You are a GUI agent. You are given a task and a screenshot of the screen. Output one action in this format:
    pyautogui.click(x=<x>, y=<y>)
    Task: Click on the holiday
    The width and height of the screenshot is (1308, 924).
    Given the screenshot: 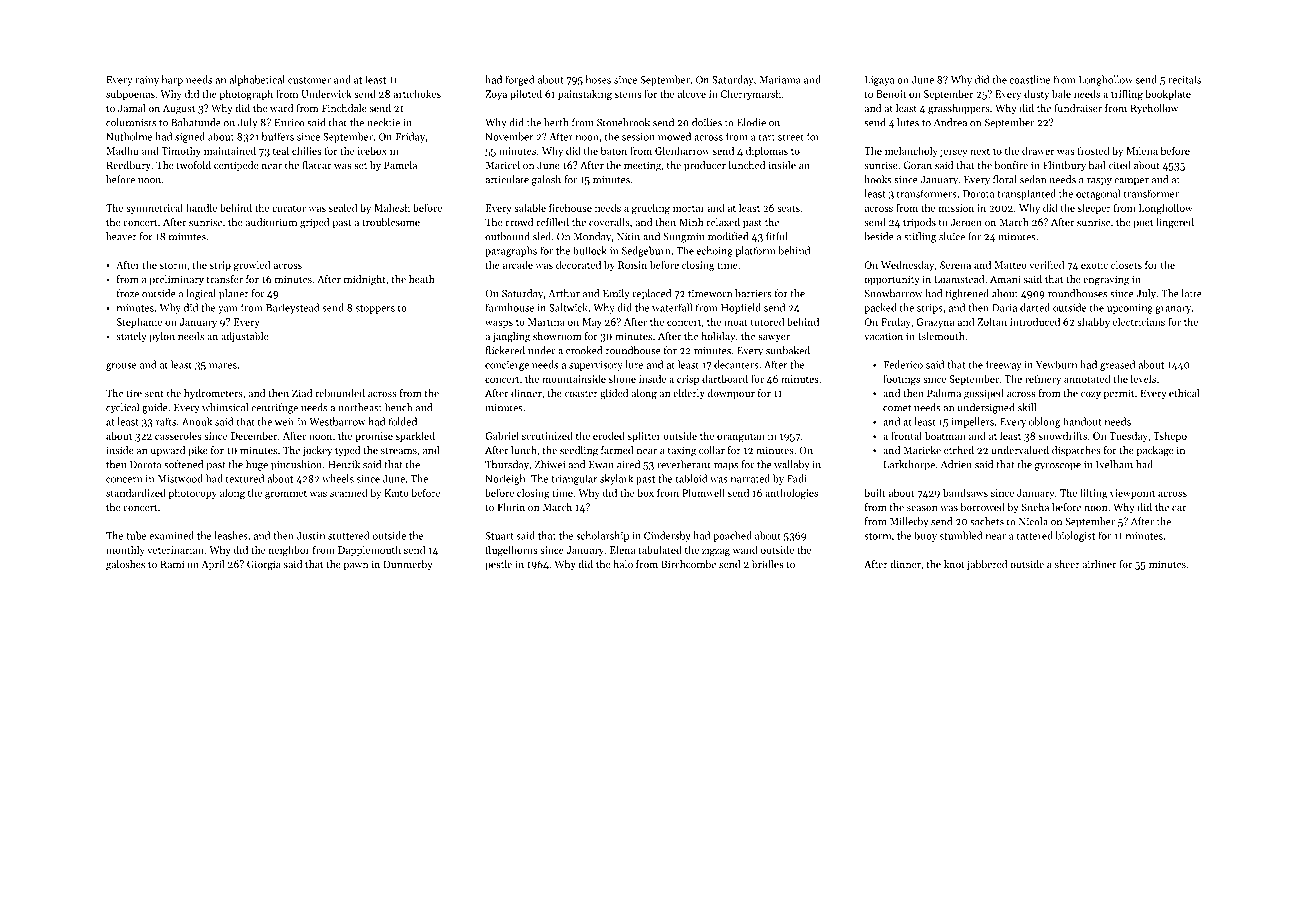 What is the action you would take?
    pyautogui.click(x=718, y=337)
